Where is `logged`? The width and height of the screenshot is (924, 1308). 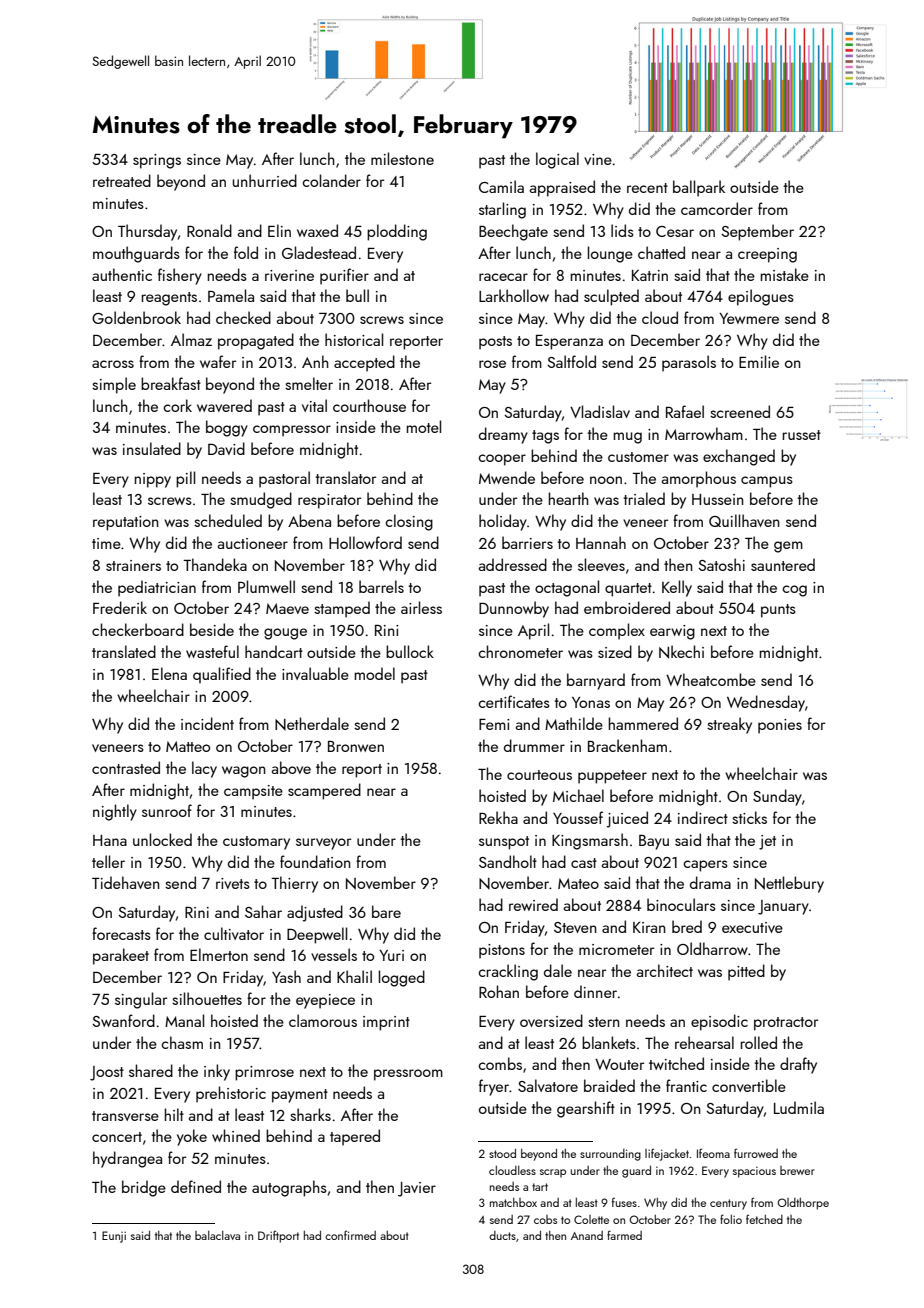 logged is located at coordinates (402, 978).
